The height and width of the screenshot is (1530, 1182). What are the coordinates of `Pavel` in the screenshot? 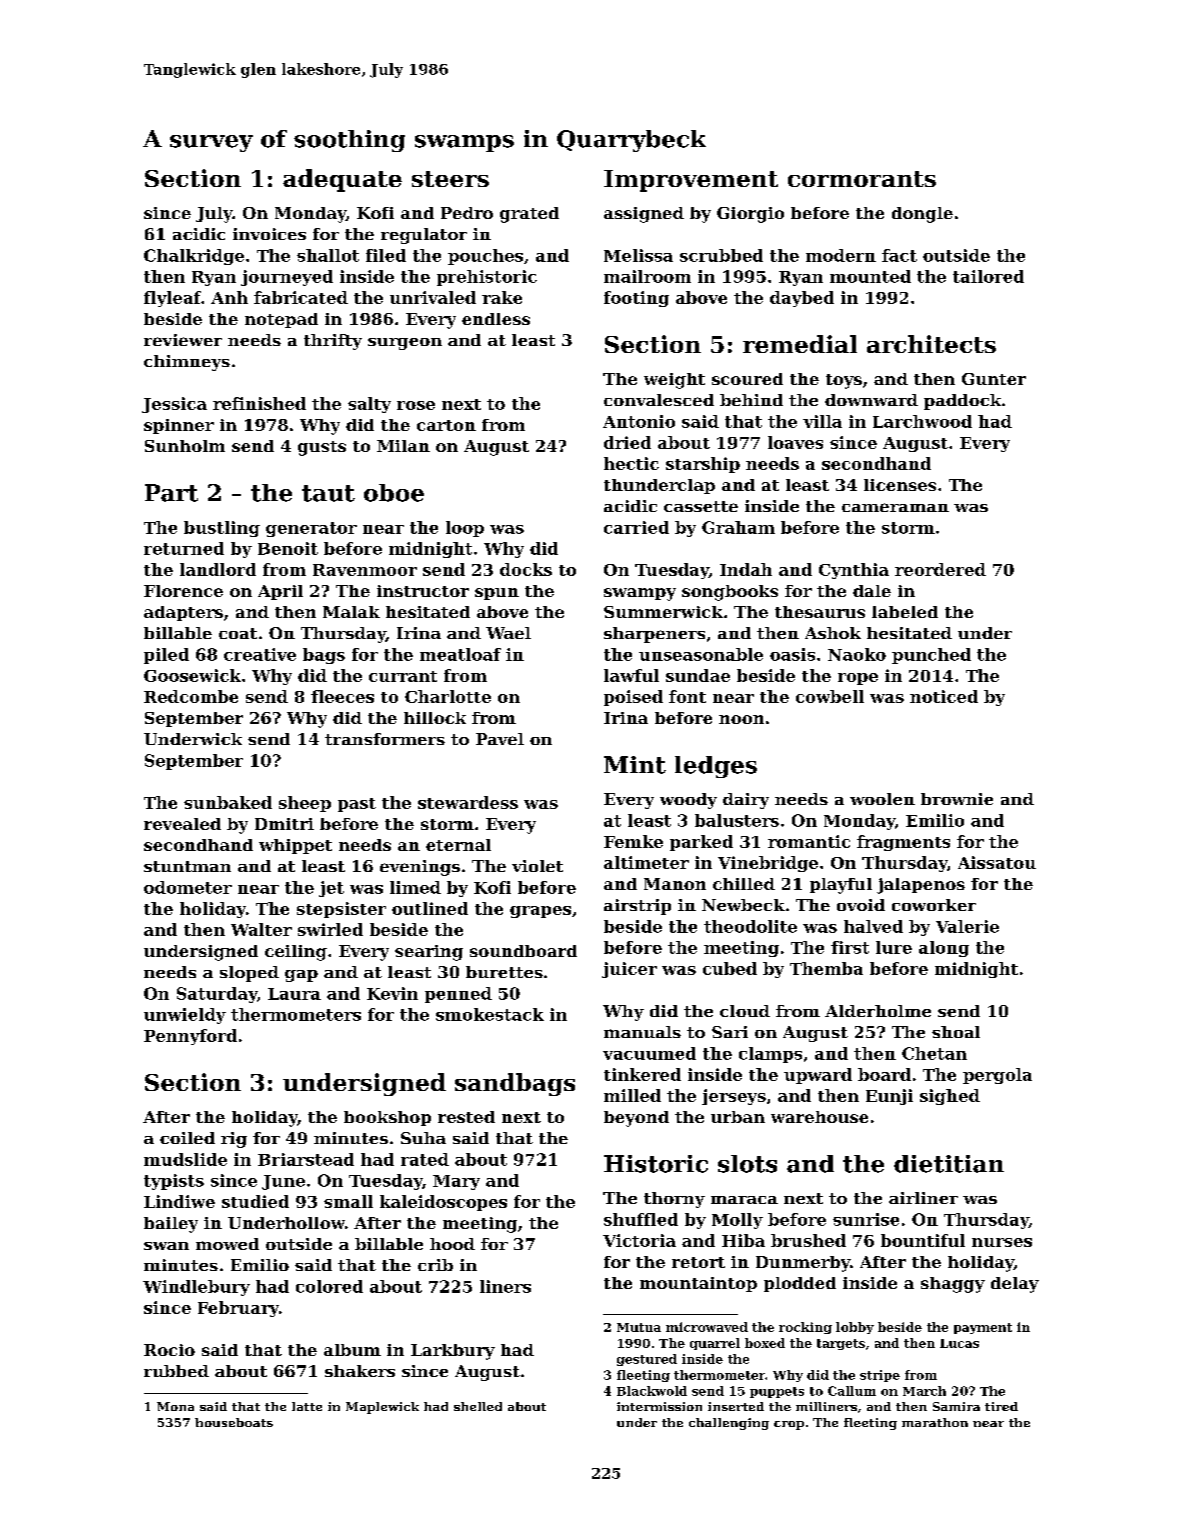 It's located at (500, 739).
